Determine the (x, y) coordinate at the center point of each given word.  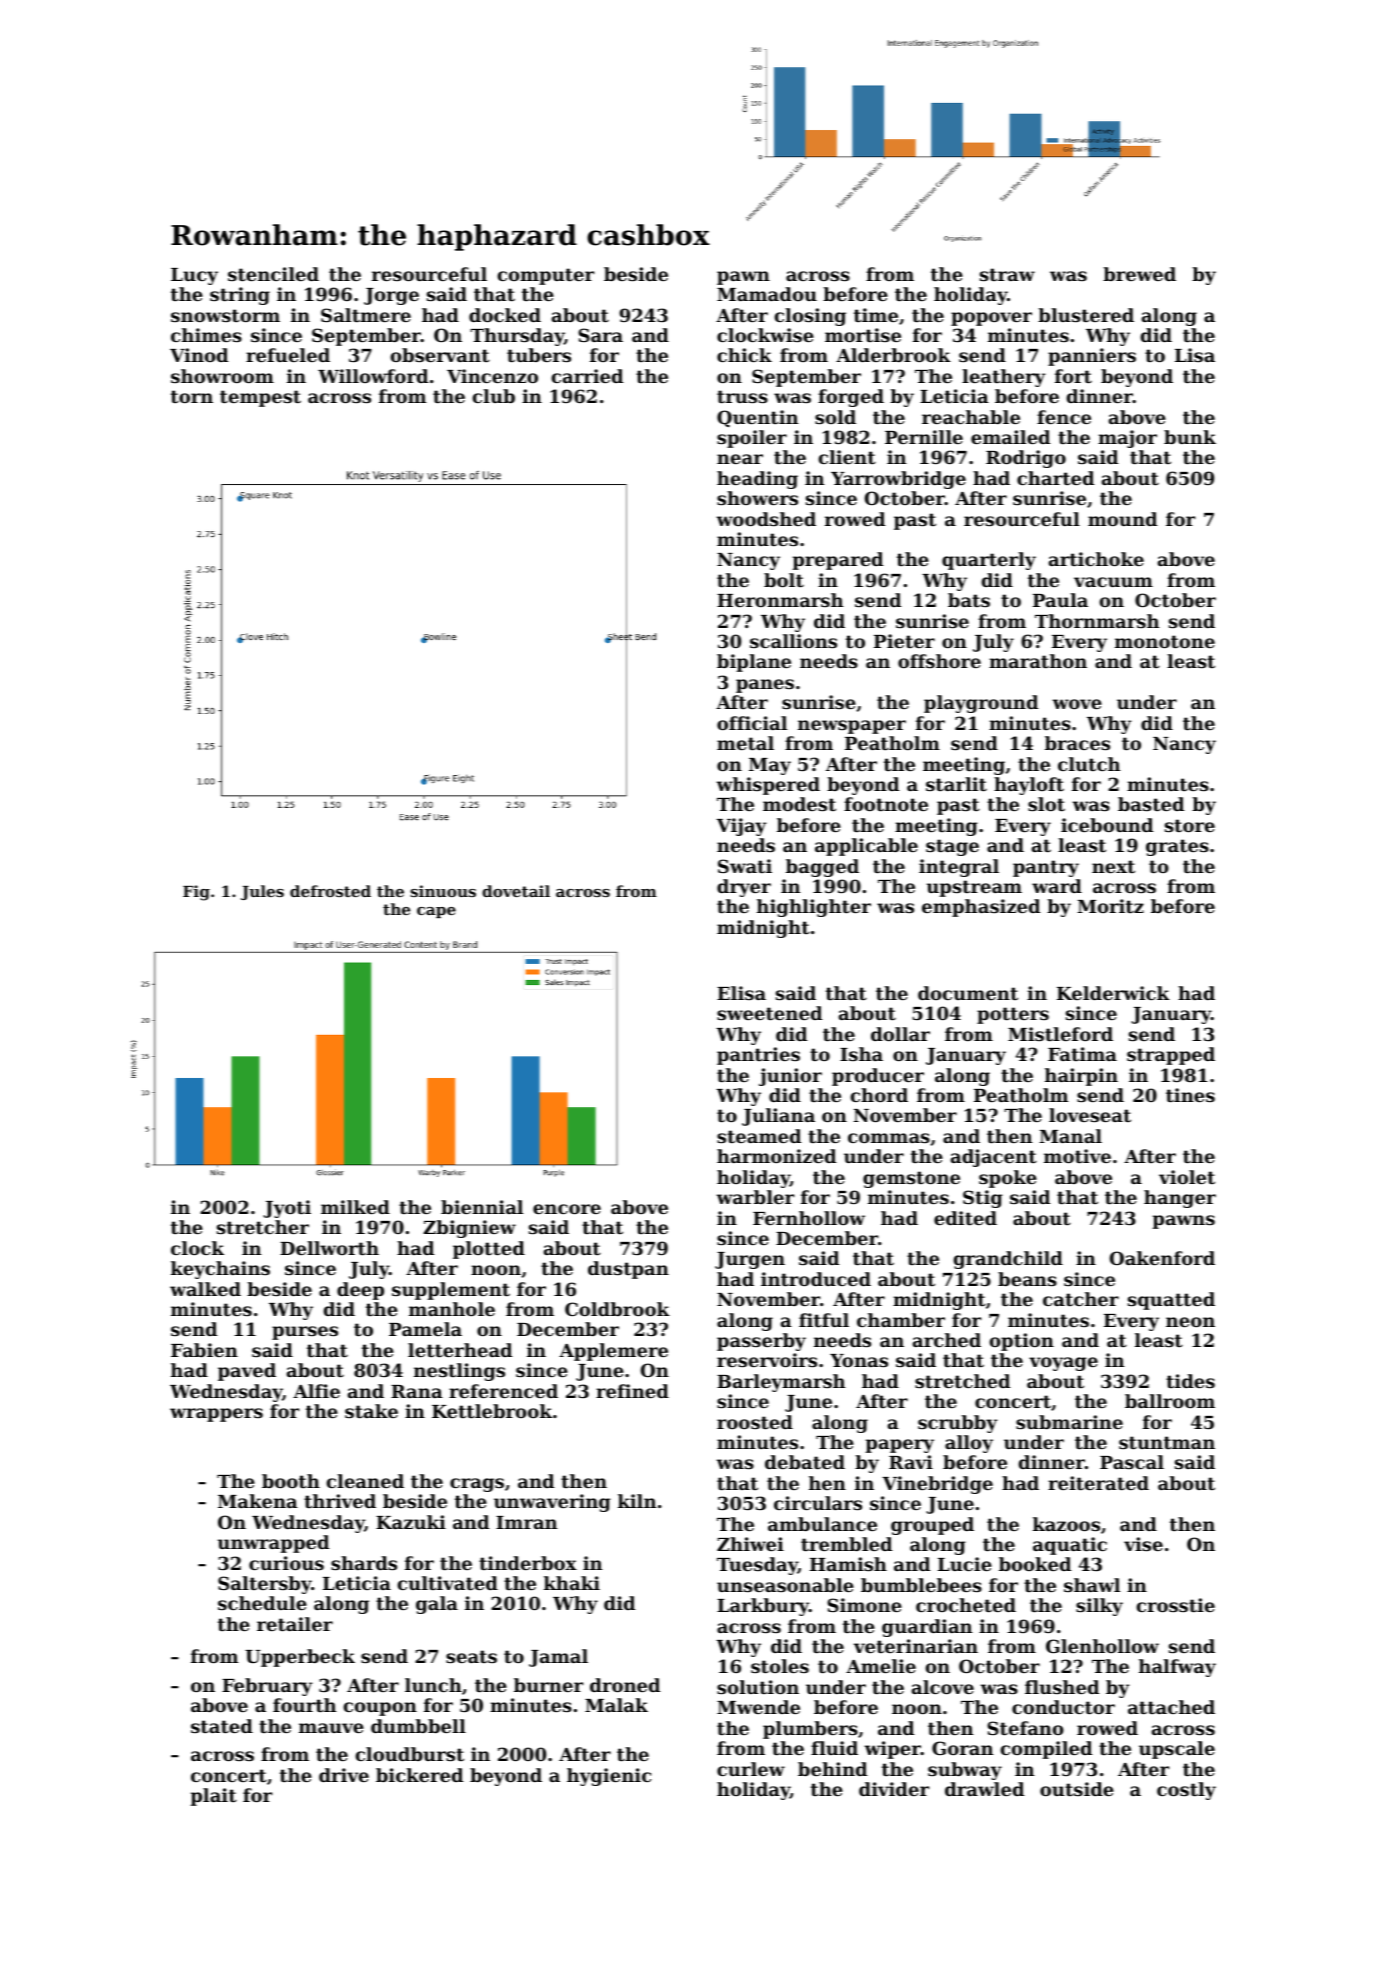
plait (213, 1797)
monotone (1165, 641)
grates (1177, 847)
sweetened (769, 1013)
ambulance (822, 1524)
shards (364, 1563)
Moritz (1110, 906)
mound (1122, 519)
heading (757, 480)
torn (192, 396)
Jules (262, 892)
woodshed (766, 519)
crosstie (1176, 1605)
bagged (822, 868)
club (494, 396)
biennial (482, 1207)
